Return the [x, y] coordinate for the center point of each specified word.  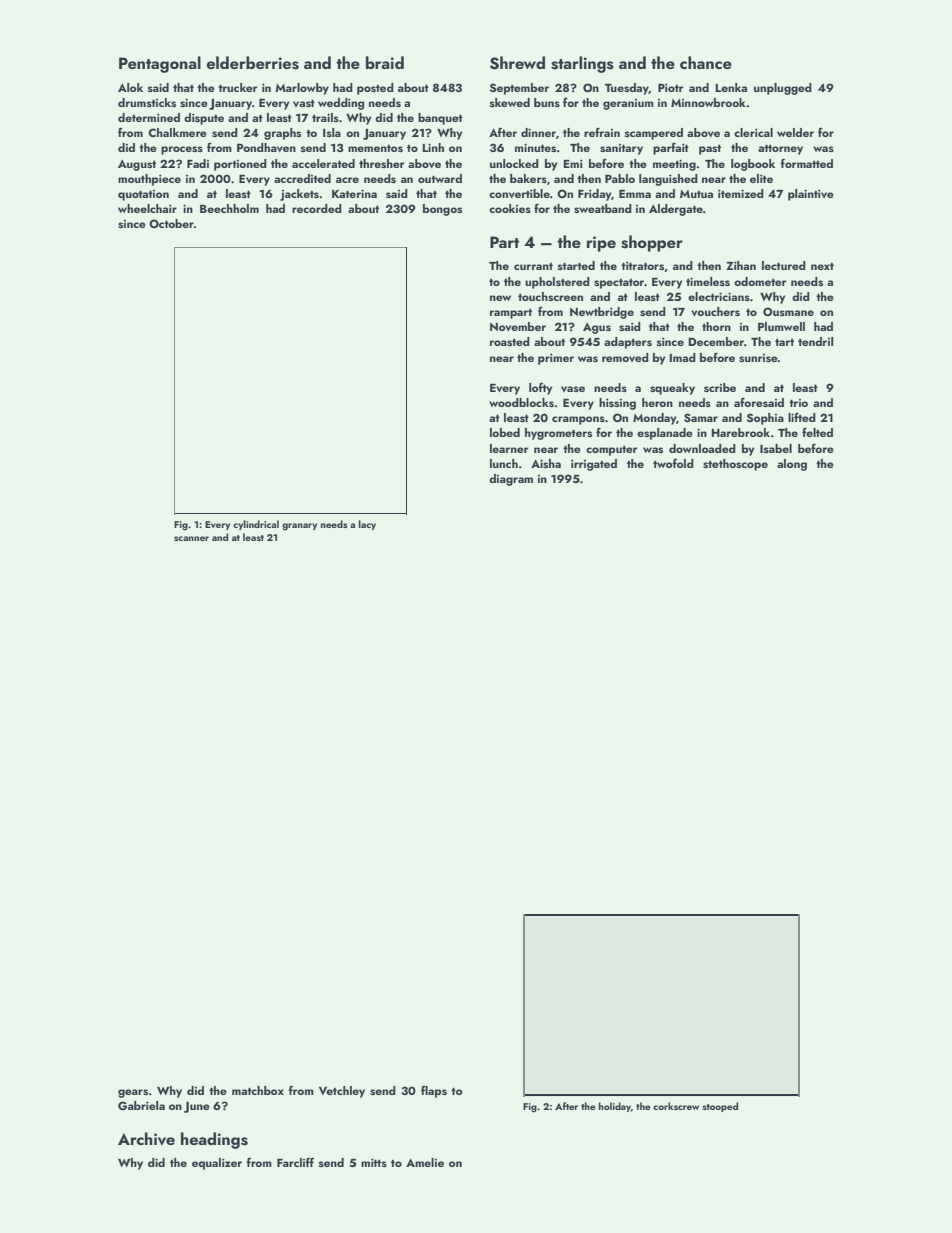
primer [556, 359]
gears [133, 1093]
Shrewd [517, 63]
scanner [191, 538]
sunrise [758, 358]
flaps [434, 1091]
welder [795, 132]
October [171, 223]
